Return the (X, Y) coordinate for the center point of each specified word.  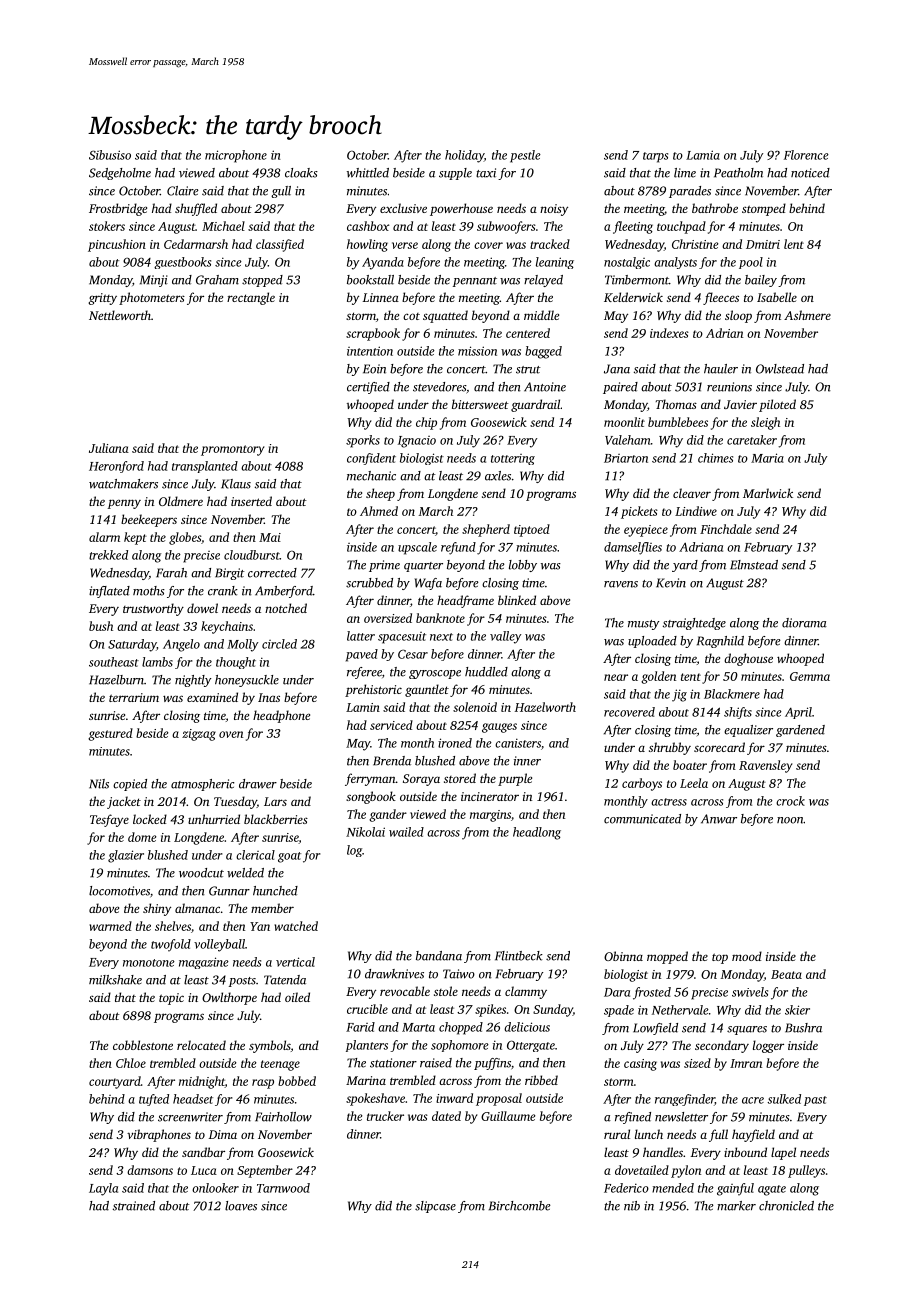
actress (669, 802)
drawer (258, 784)
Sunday (553, 1010)
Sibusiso (110, 155)
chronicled (786, 1206)
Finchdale (726, 529)
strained (134, 1206)
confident (371, 459)
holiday (464, 156)
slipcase (435, 1207)
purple (515, 779)
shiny (157, 909)
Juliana (109, 448)
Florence (806, 155)
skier (797, 1010)
